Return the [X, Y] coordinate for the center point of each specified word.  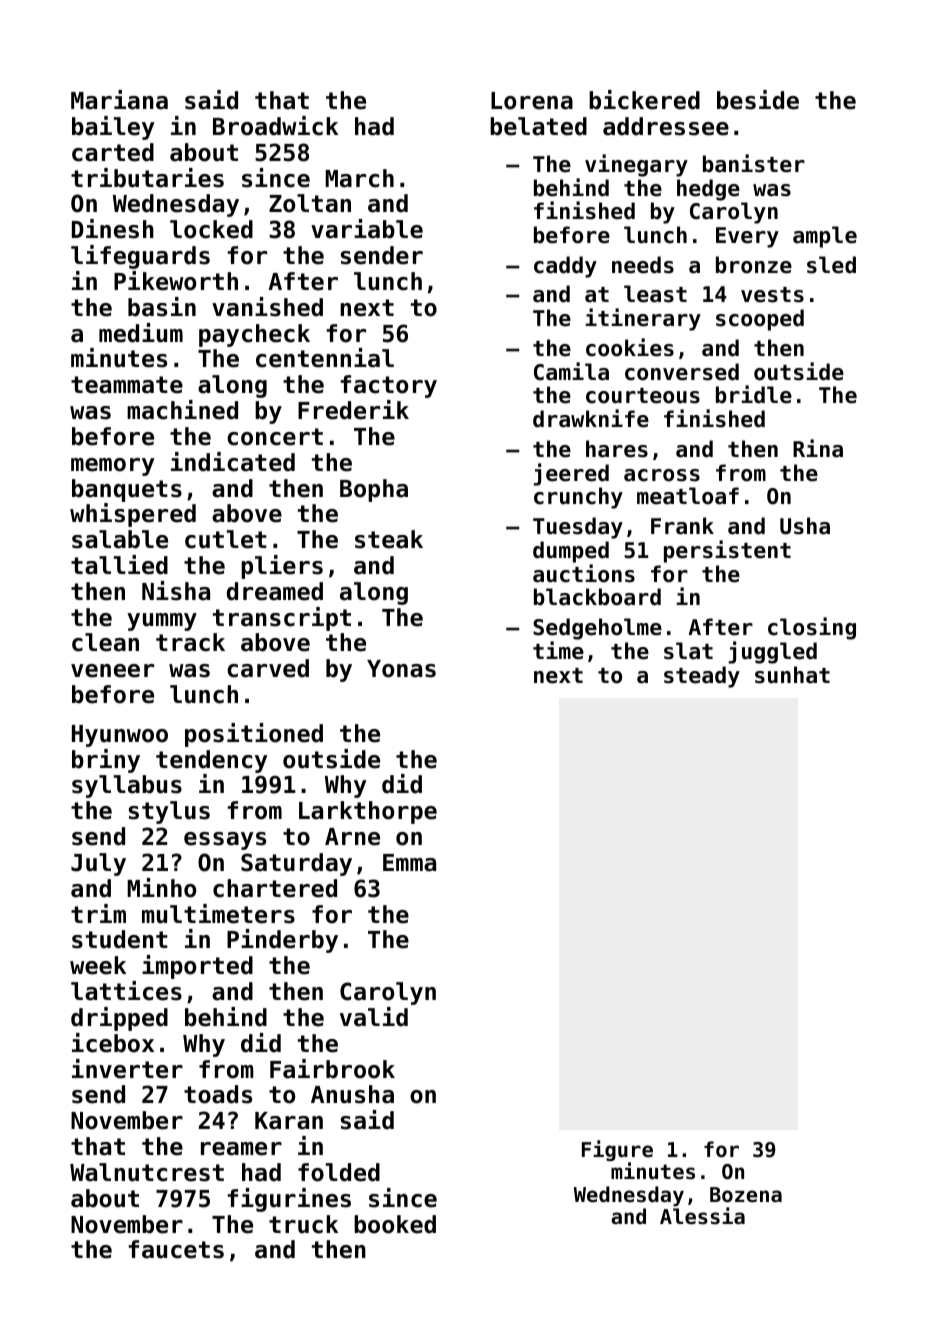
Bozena [746, 1195]
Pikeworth [176, 281]
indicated [233, 462]
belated [538, 126]
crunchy [578, 498]
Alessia [702, 1216]
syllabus [127, 786]
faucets [176, 1249]
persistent [727, 551]
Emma [409, 863]
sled [831, 265]
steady [702, 677]
